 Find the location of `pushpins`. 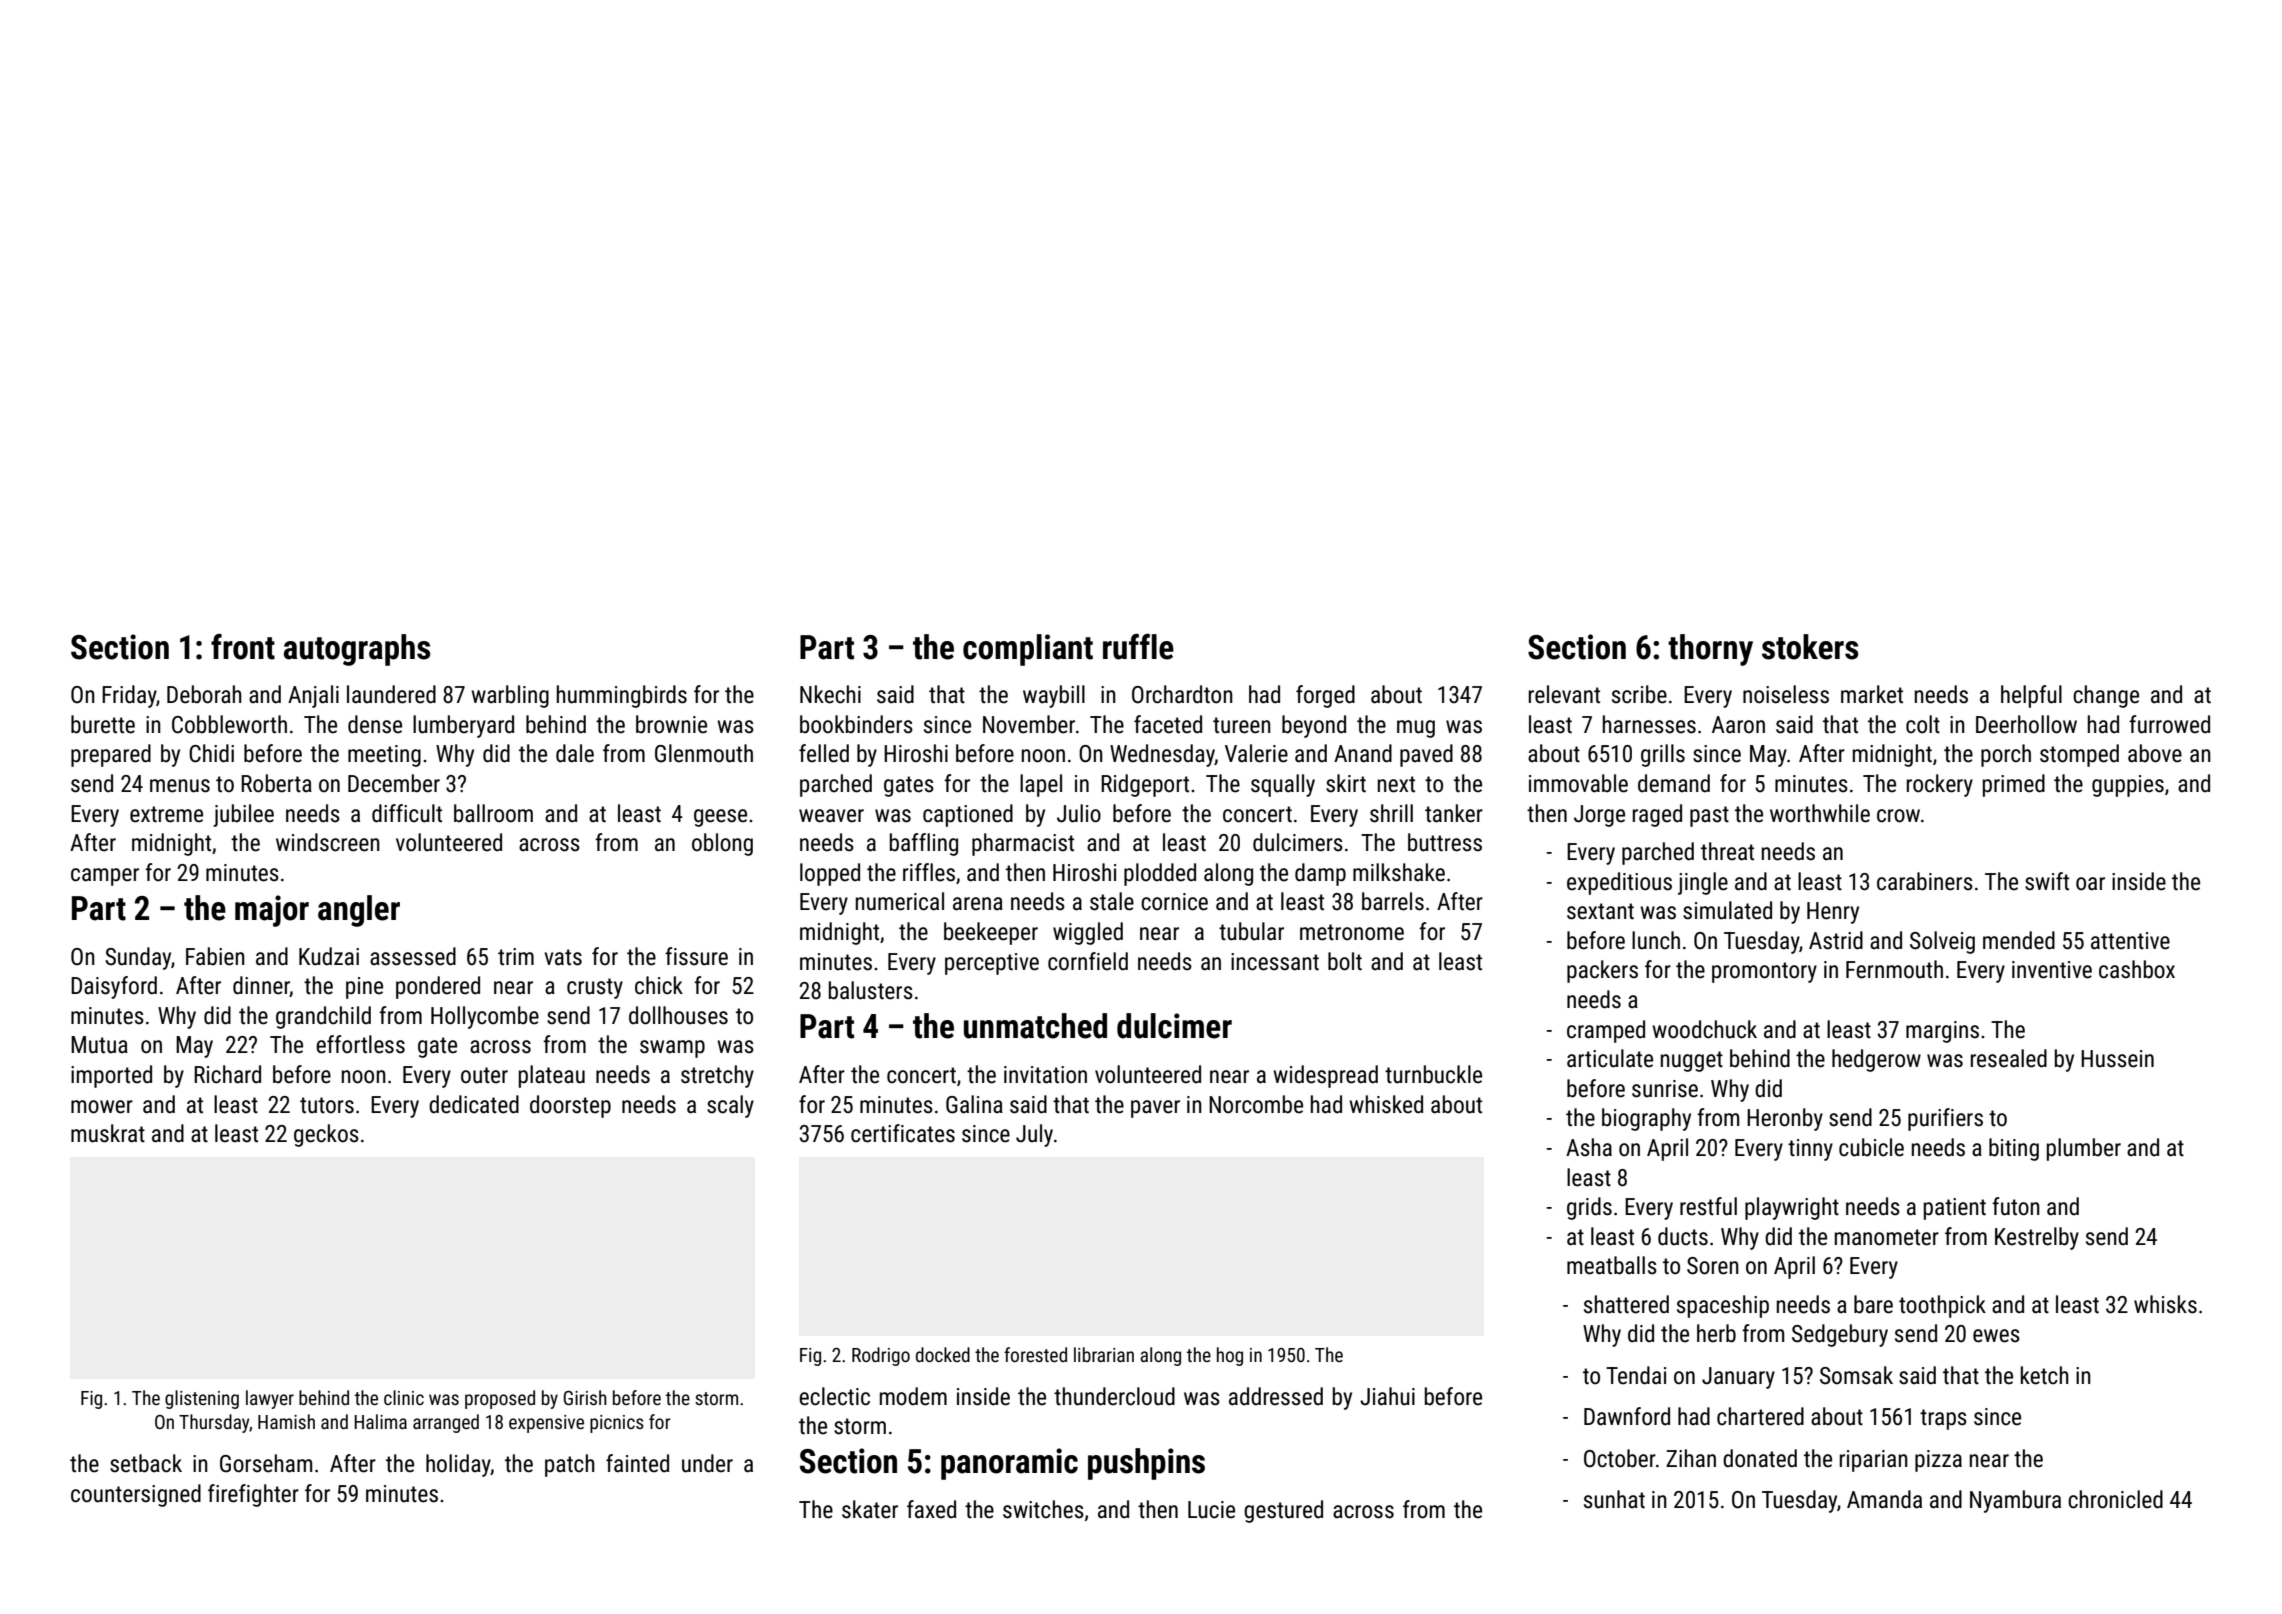

pushpins is located at coordinates (1146, 1464).
